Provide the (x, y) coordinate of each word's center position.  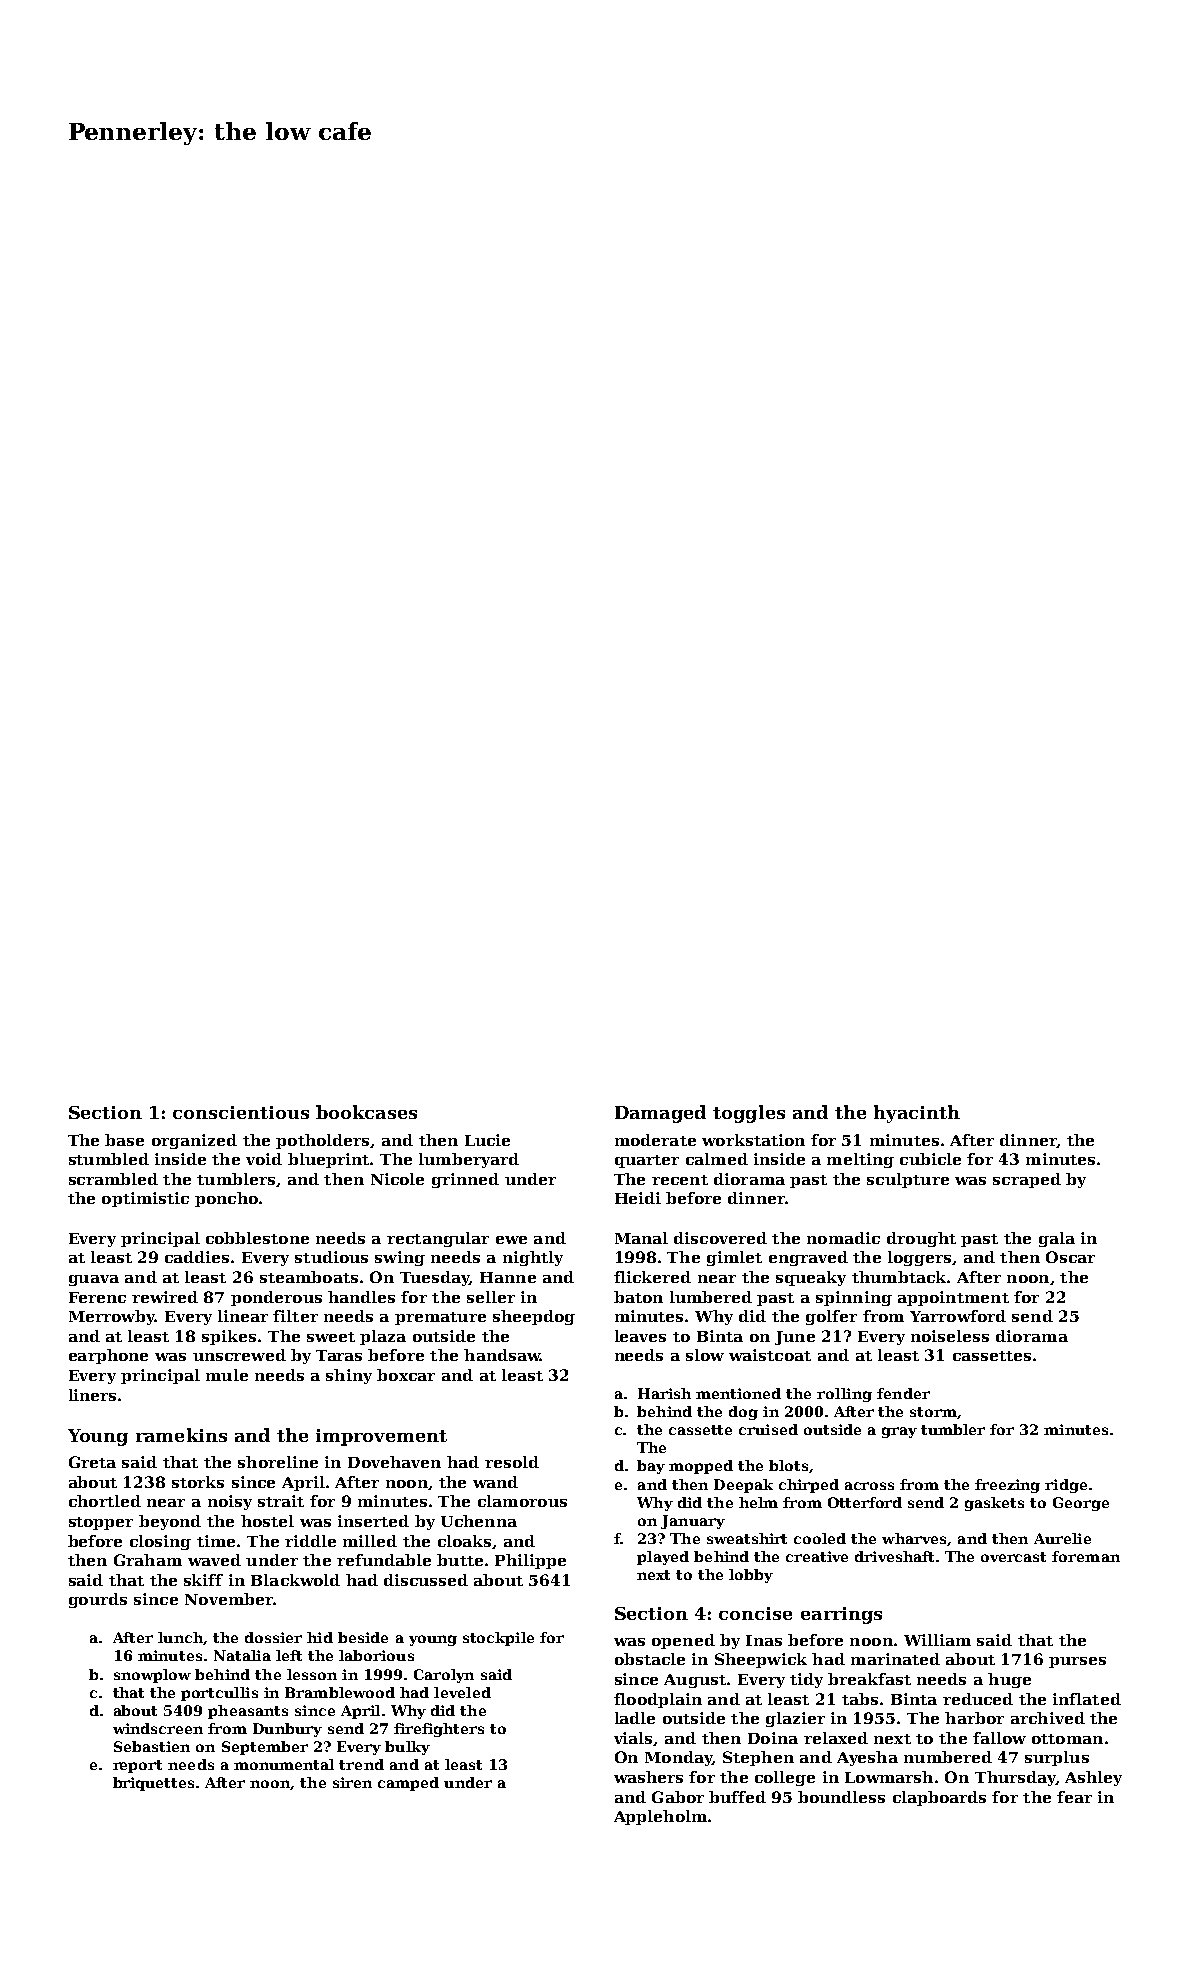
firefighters (439, 1730)
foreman (1086, 1556)
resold (512, 1462)
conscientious (241, 1112)
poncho (226, 1199)
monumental (284, 1764)
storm (933, 1412)
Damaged (660, 1114)
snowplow (152, 1676)
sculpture (908, 1180)
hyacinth (917, 1114)
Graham (148, 1560)
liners (92, 1395)
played (663, 1558)
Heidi (638, 1198)
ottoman (1067, 1739)
